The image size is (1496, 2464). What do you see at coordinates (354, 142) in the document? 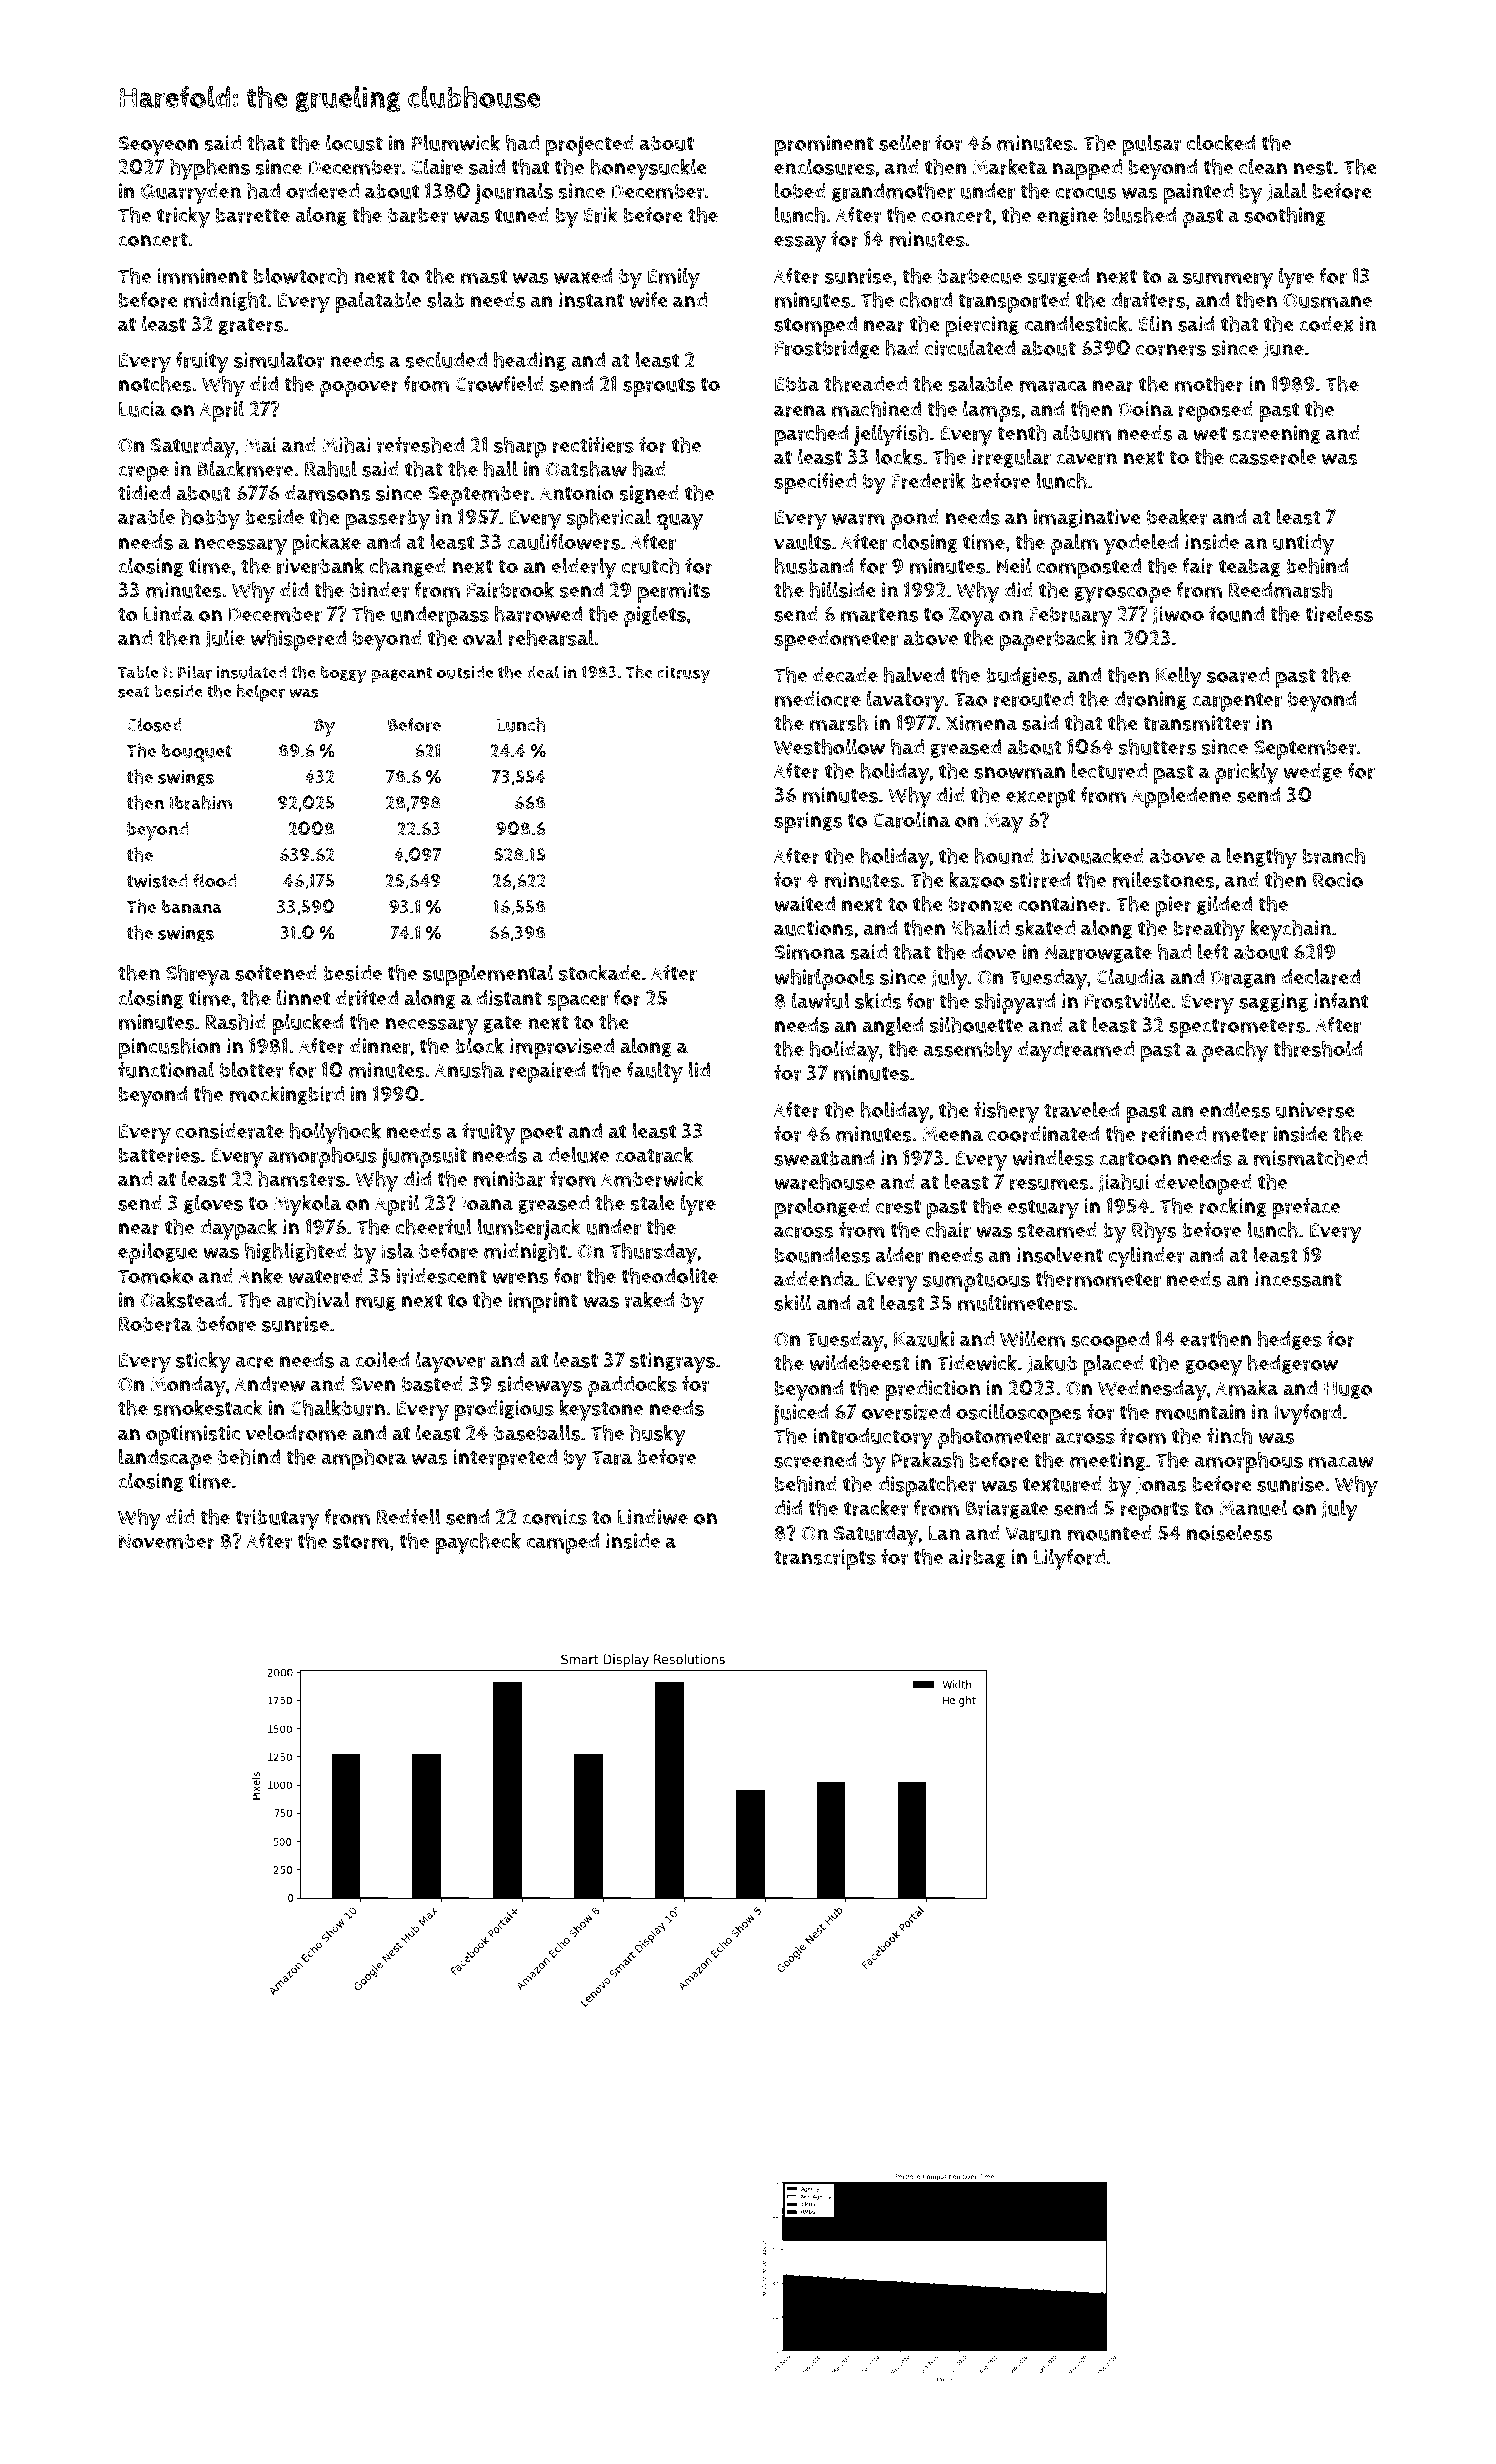
I see `locust` at bounding box center [354, 142].
